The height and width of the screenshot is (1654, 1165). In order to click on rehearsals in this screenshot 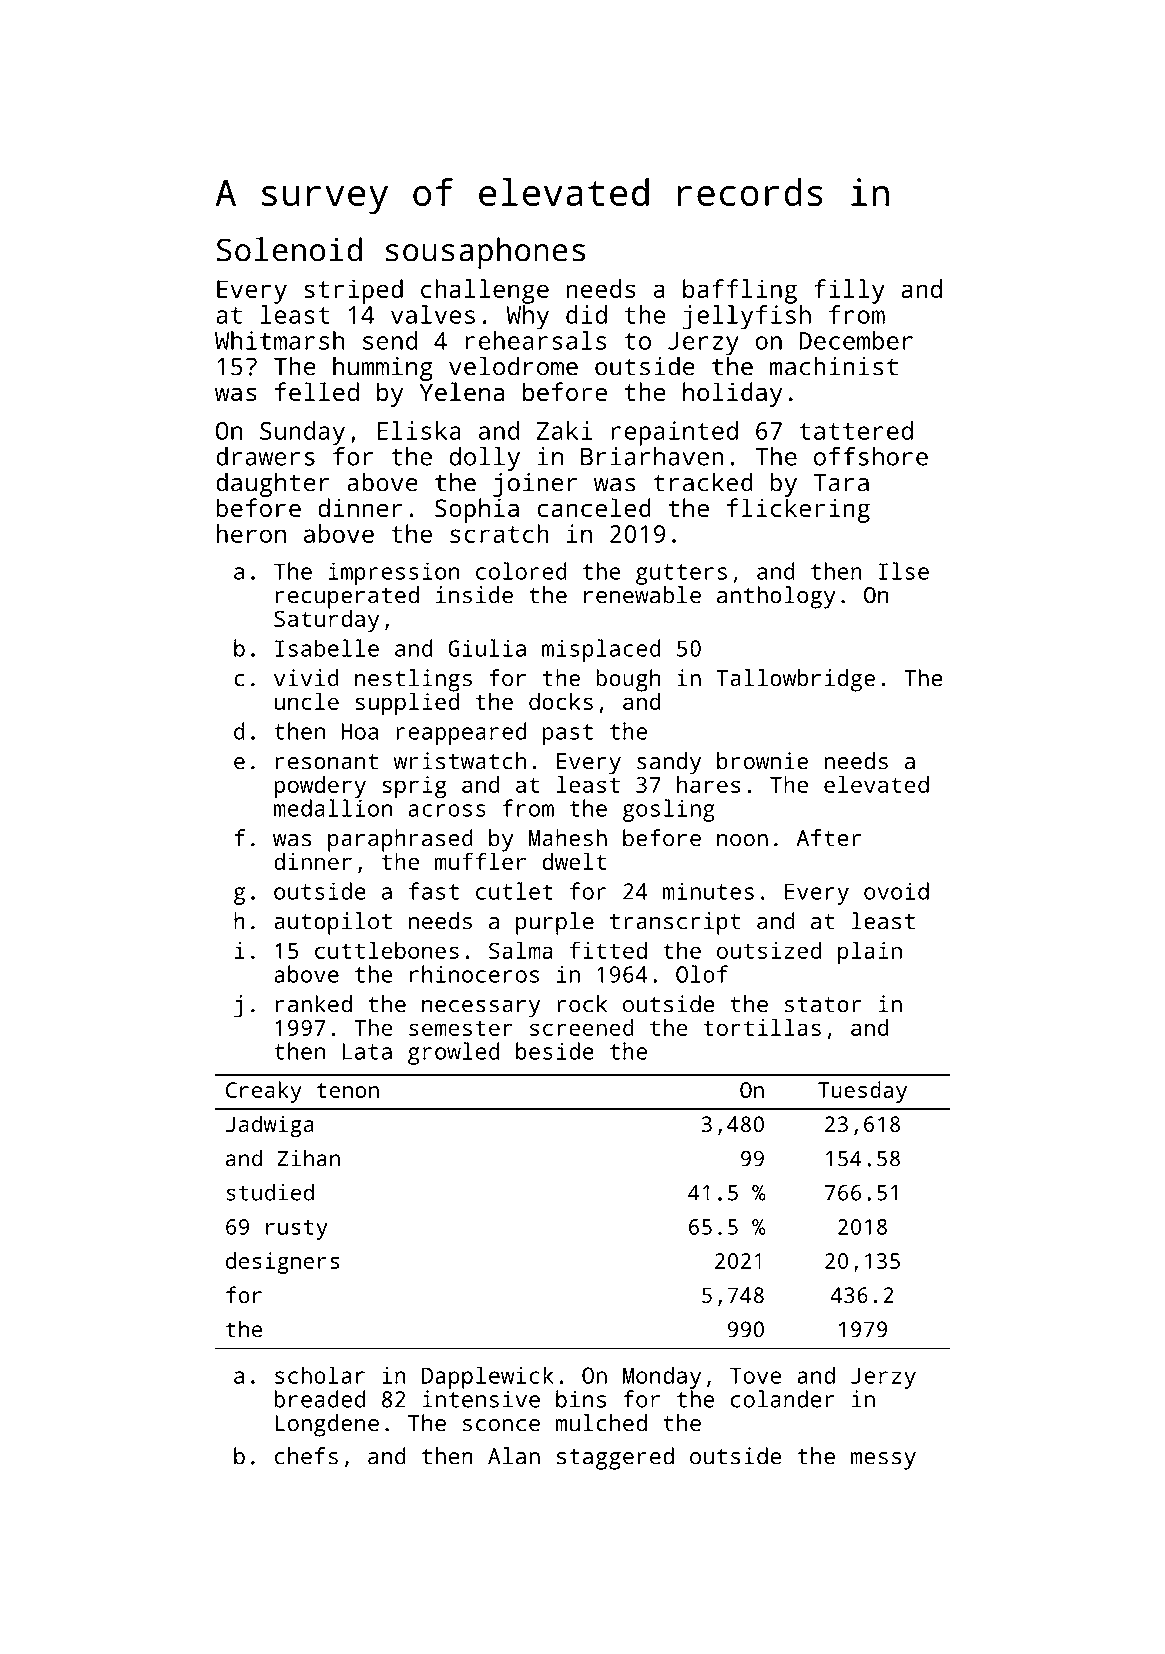, I will do `click(536, 340)`.
